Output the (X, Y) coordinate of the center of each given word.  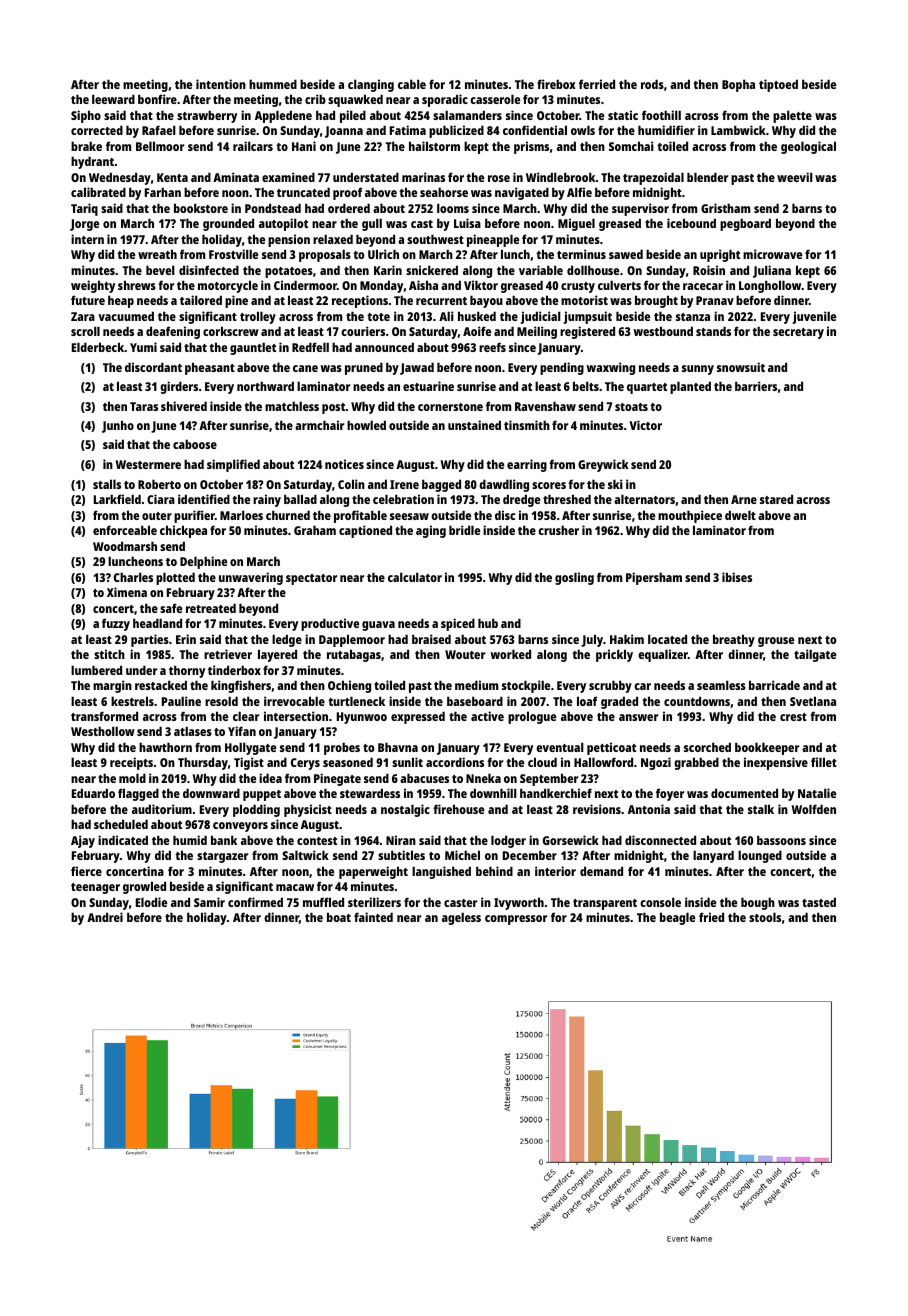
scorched (707, 747)
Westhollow (103, 731)
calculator (415, 577)
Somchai (631, 146)
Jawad (417, 368)
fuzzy (116, 624)
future (88, 300)
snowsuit (741, 367)
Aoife (477, 331)
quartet (647, 388)
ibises (737, 577)
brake (86, 146)
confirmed (255, 902)
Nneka (483, 778)
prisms (531, 147)
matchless (292, 406)
